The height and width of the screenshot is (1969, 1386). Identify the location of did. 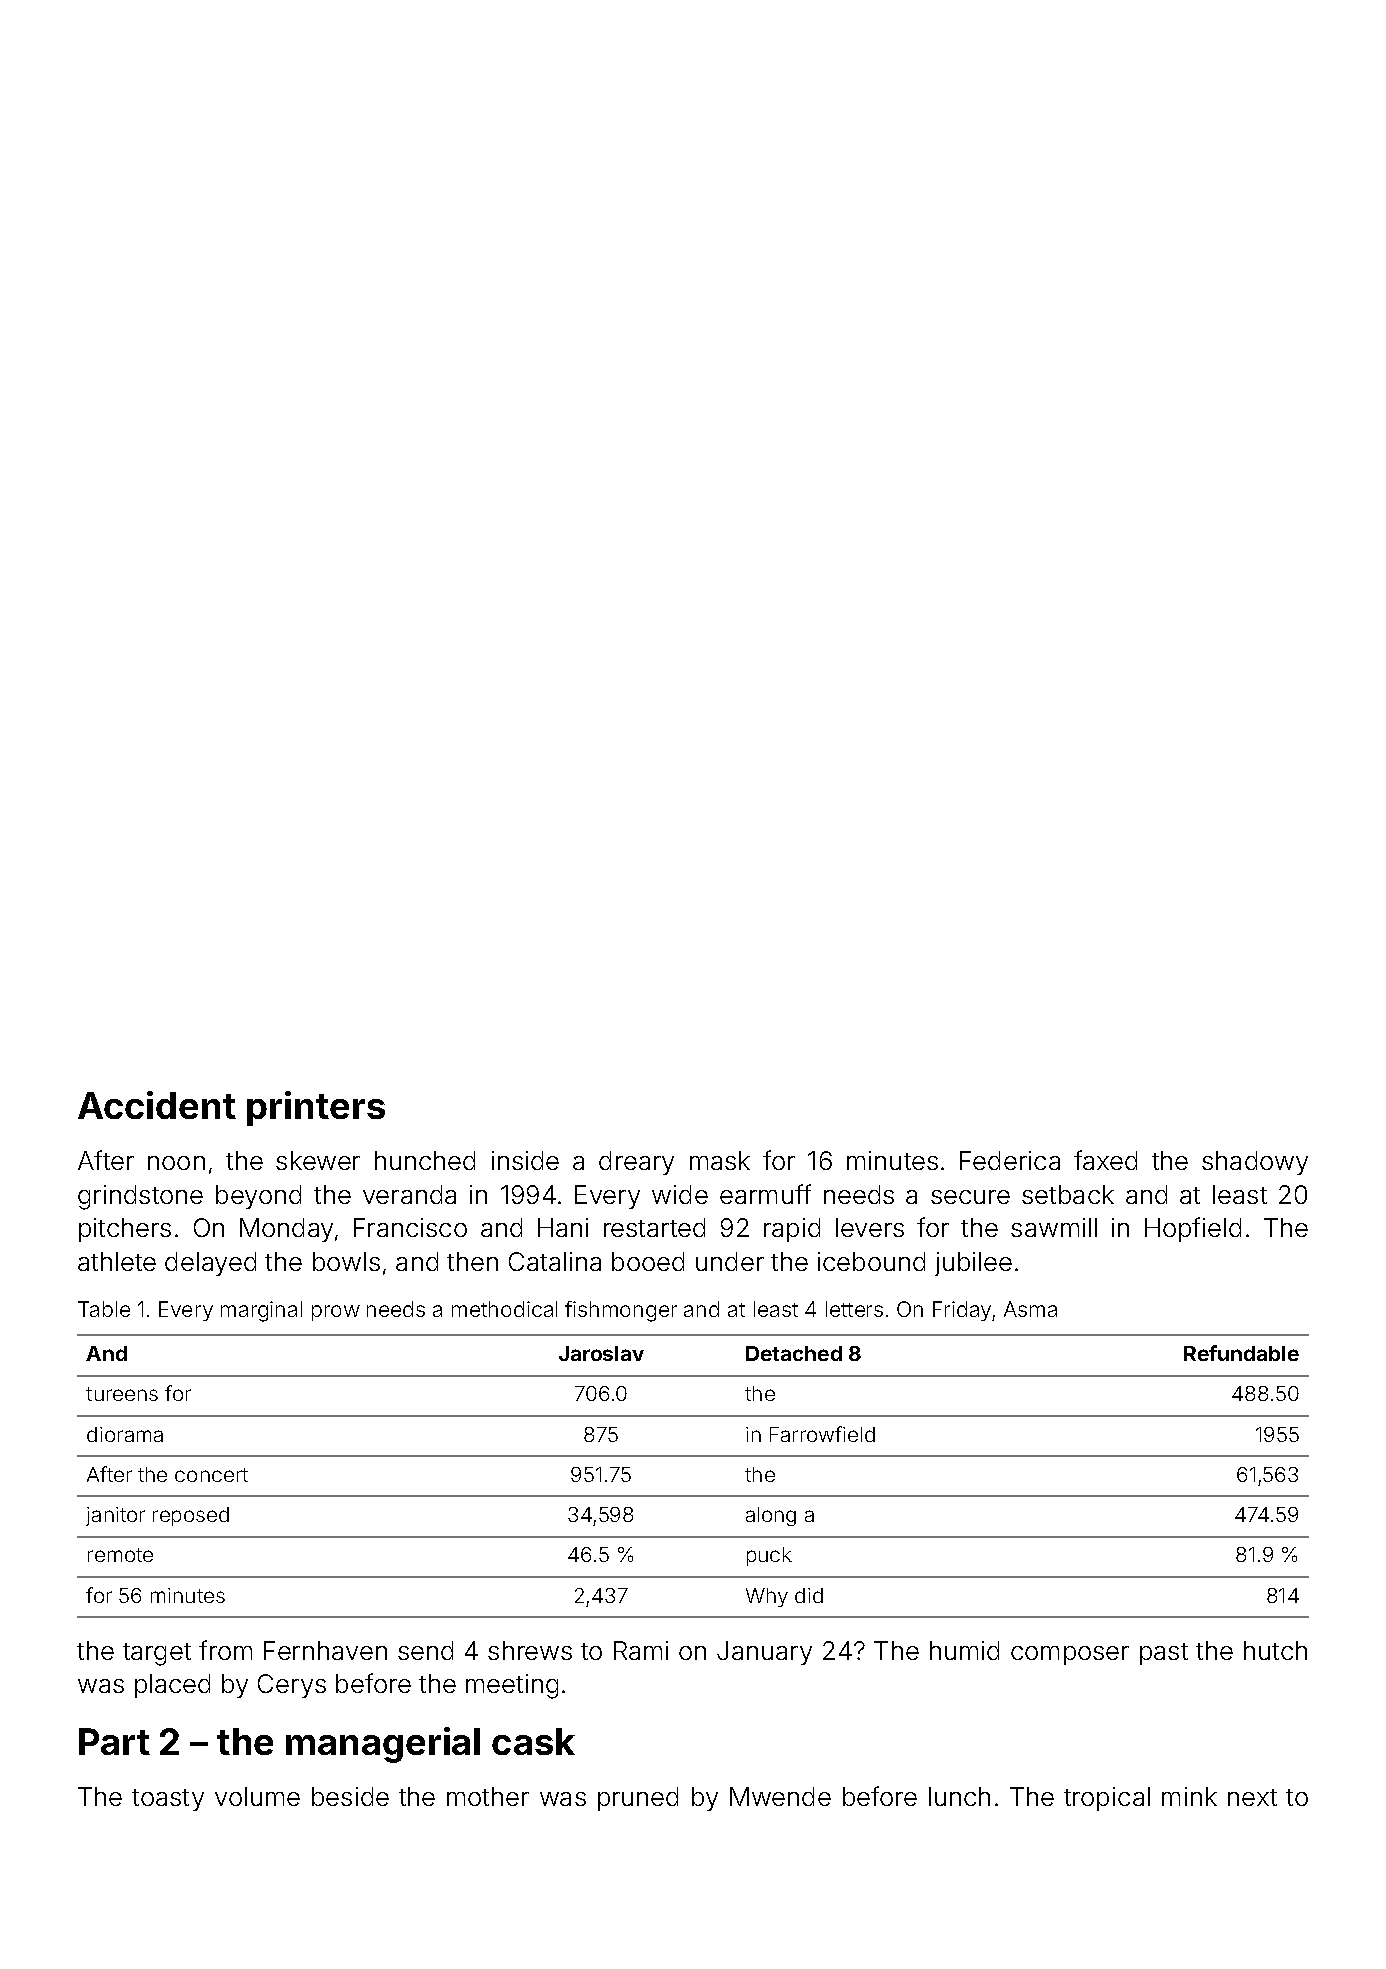
(809, 1595).
